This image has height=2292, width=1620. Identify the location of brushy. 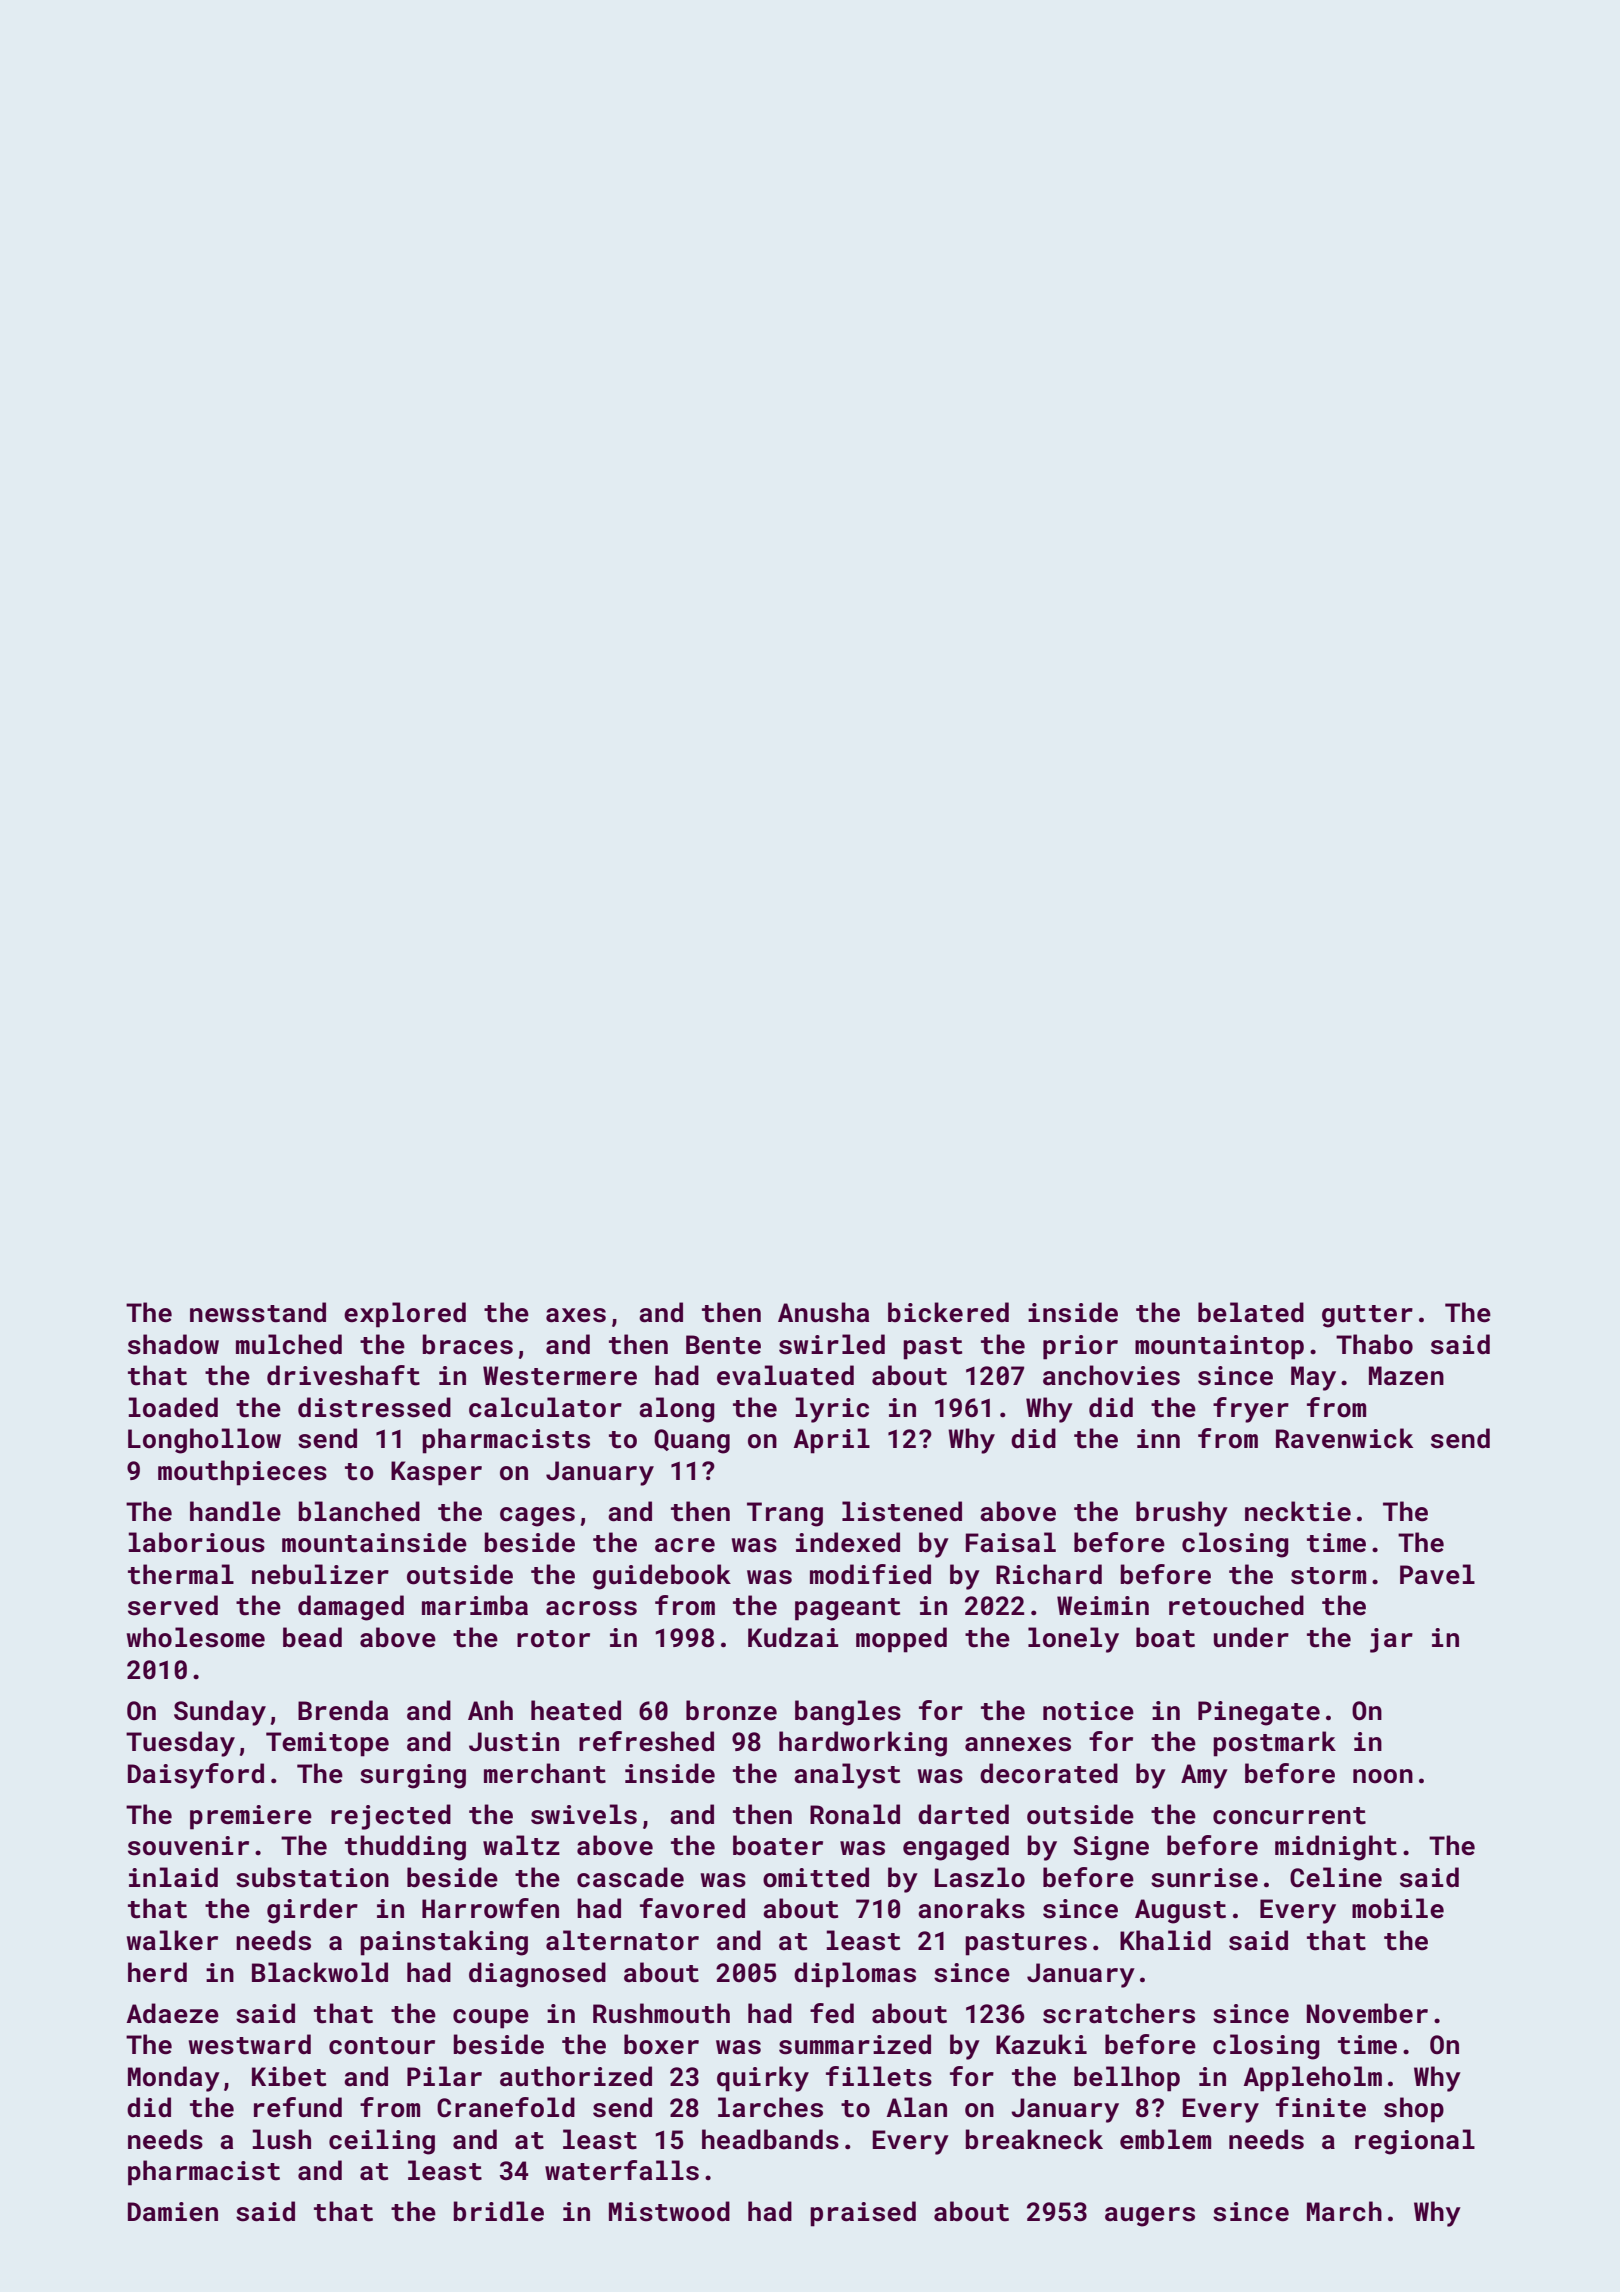
(1182, 1514).
